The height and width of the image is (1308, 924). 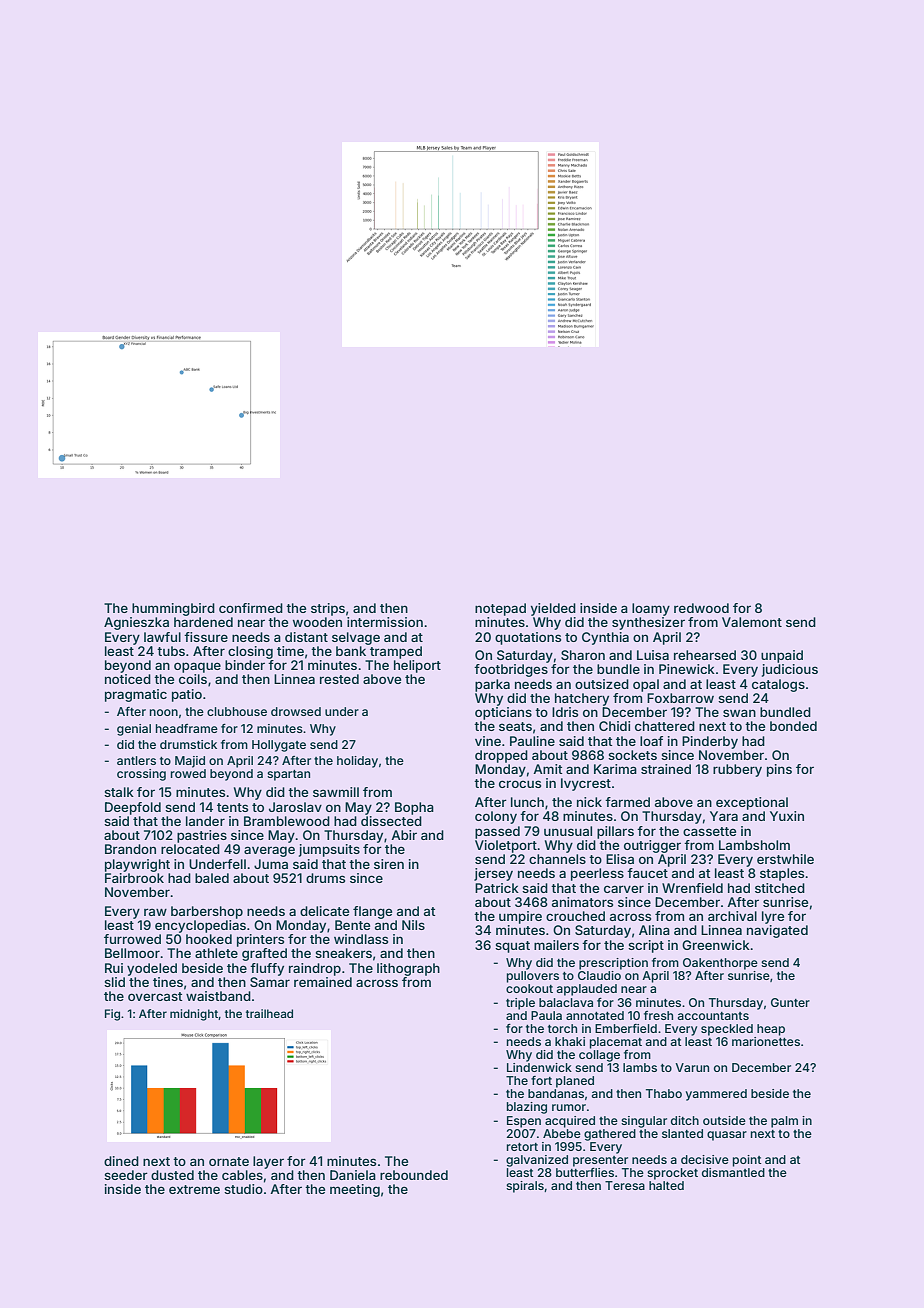 What do you see at coordinates (357, 762) in the image?
I see `holiday` at bounding box center [357, 762].
